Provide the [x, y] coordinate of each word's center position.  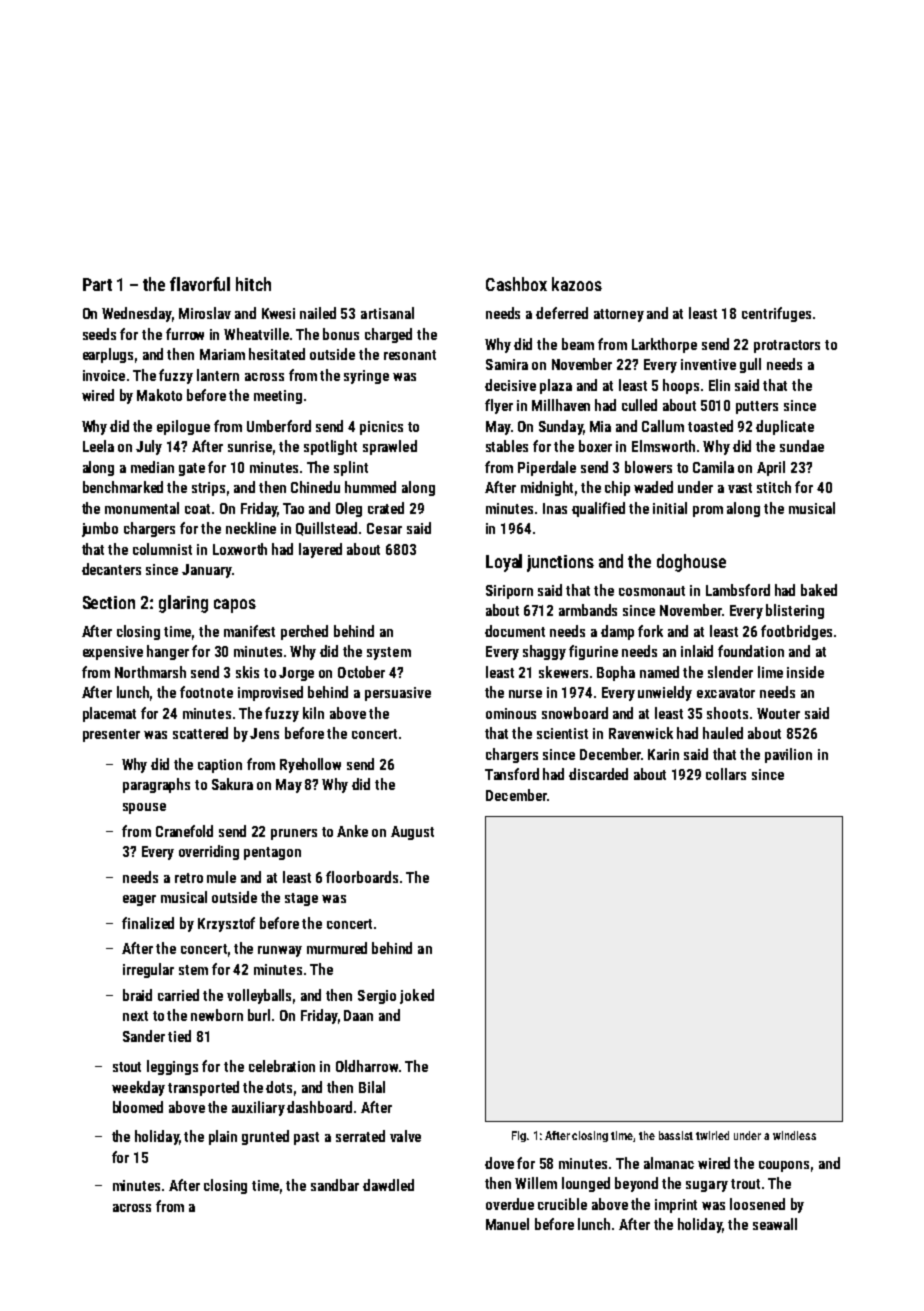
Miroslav [205, 313]
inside [805, 672]
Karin [663, 754]
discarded [598, 774]
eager [139, 900]
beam [578, 344]
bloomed [138, 1107]
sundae [802, 446]
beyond [636, 1184]
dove [499, 1163]
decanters [111, 569]
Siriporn [509, 592]
